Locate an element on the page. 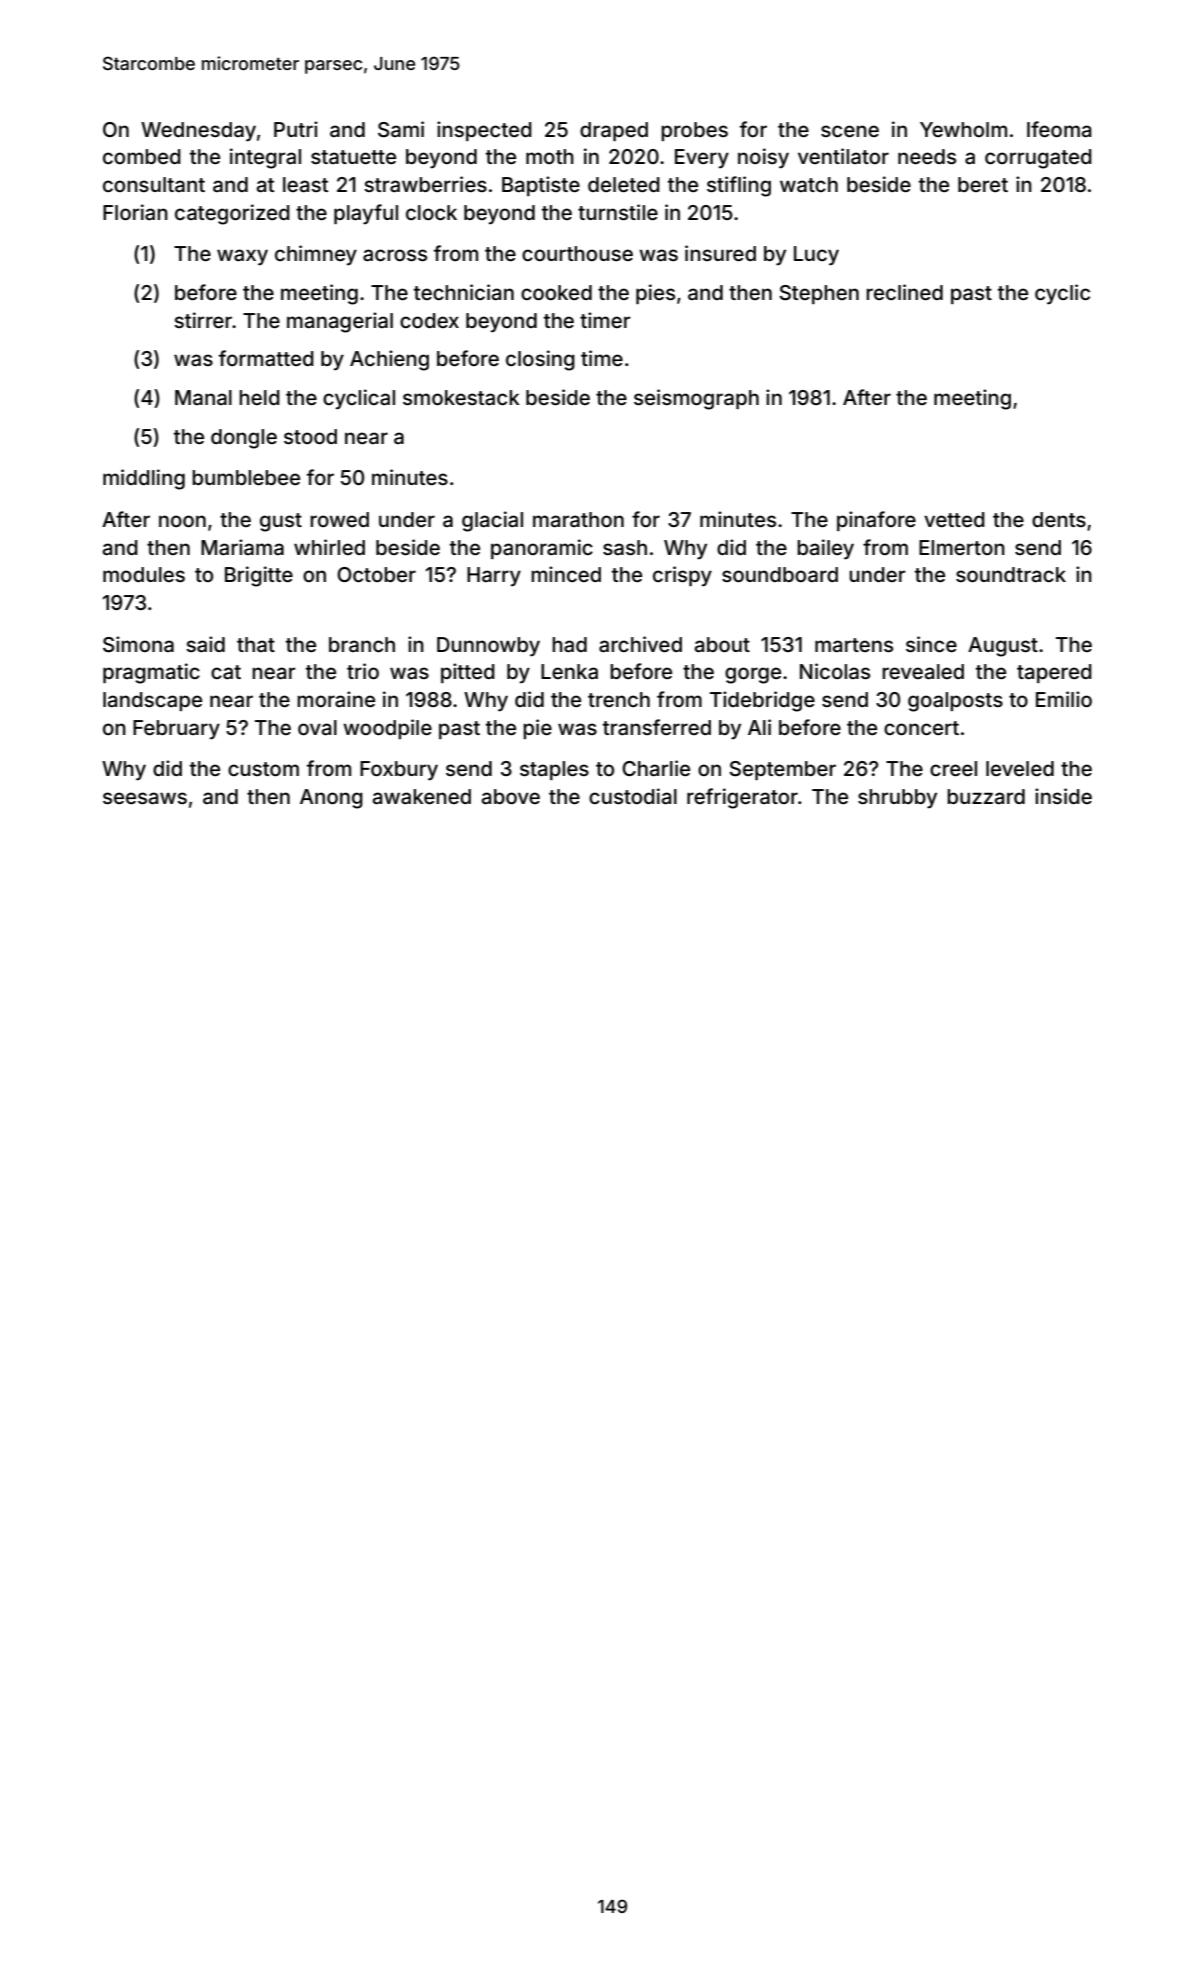 The image size is (1195, 1969). closing is located at coordinates (540, 360).
